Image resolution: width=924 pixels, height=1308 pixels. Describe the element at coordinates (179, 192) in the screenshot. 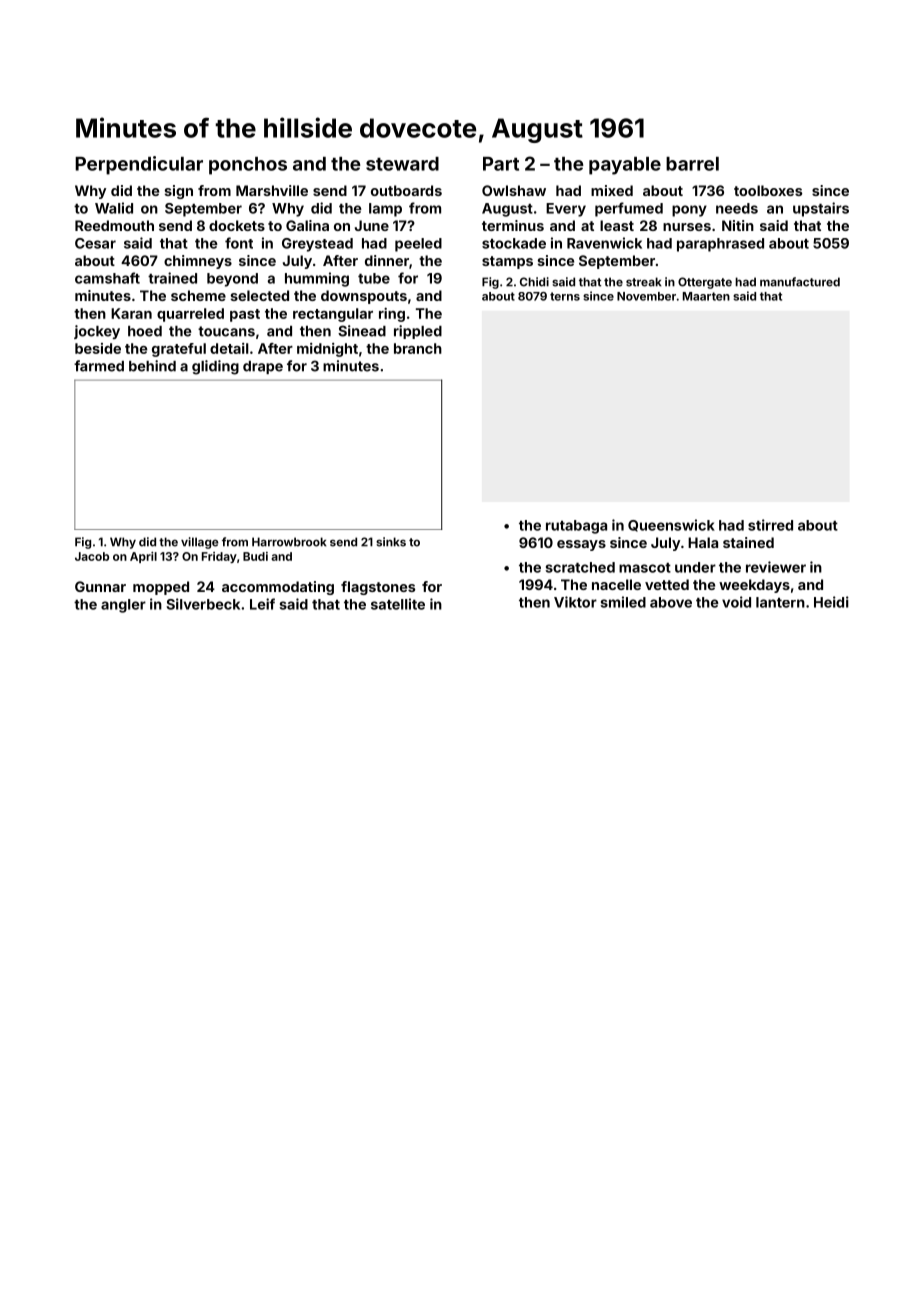

I see `sign` at that location.
